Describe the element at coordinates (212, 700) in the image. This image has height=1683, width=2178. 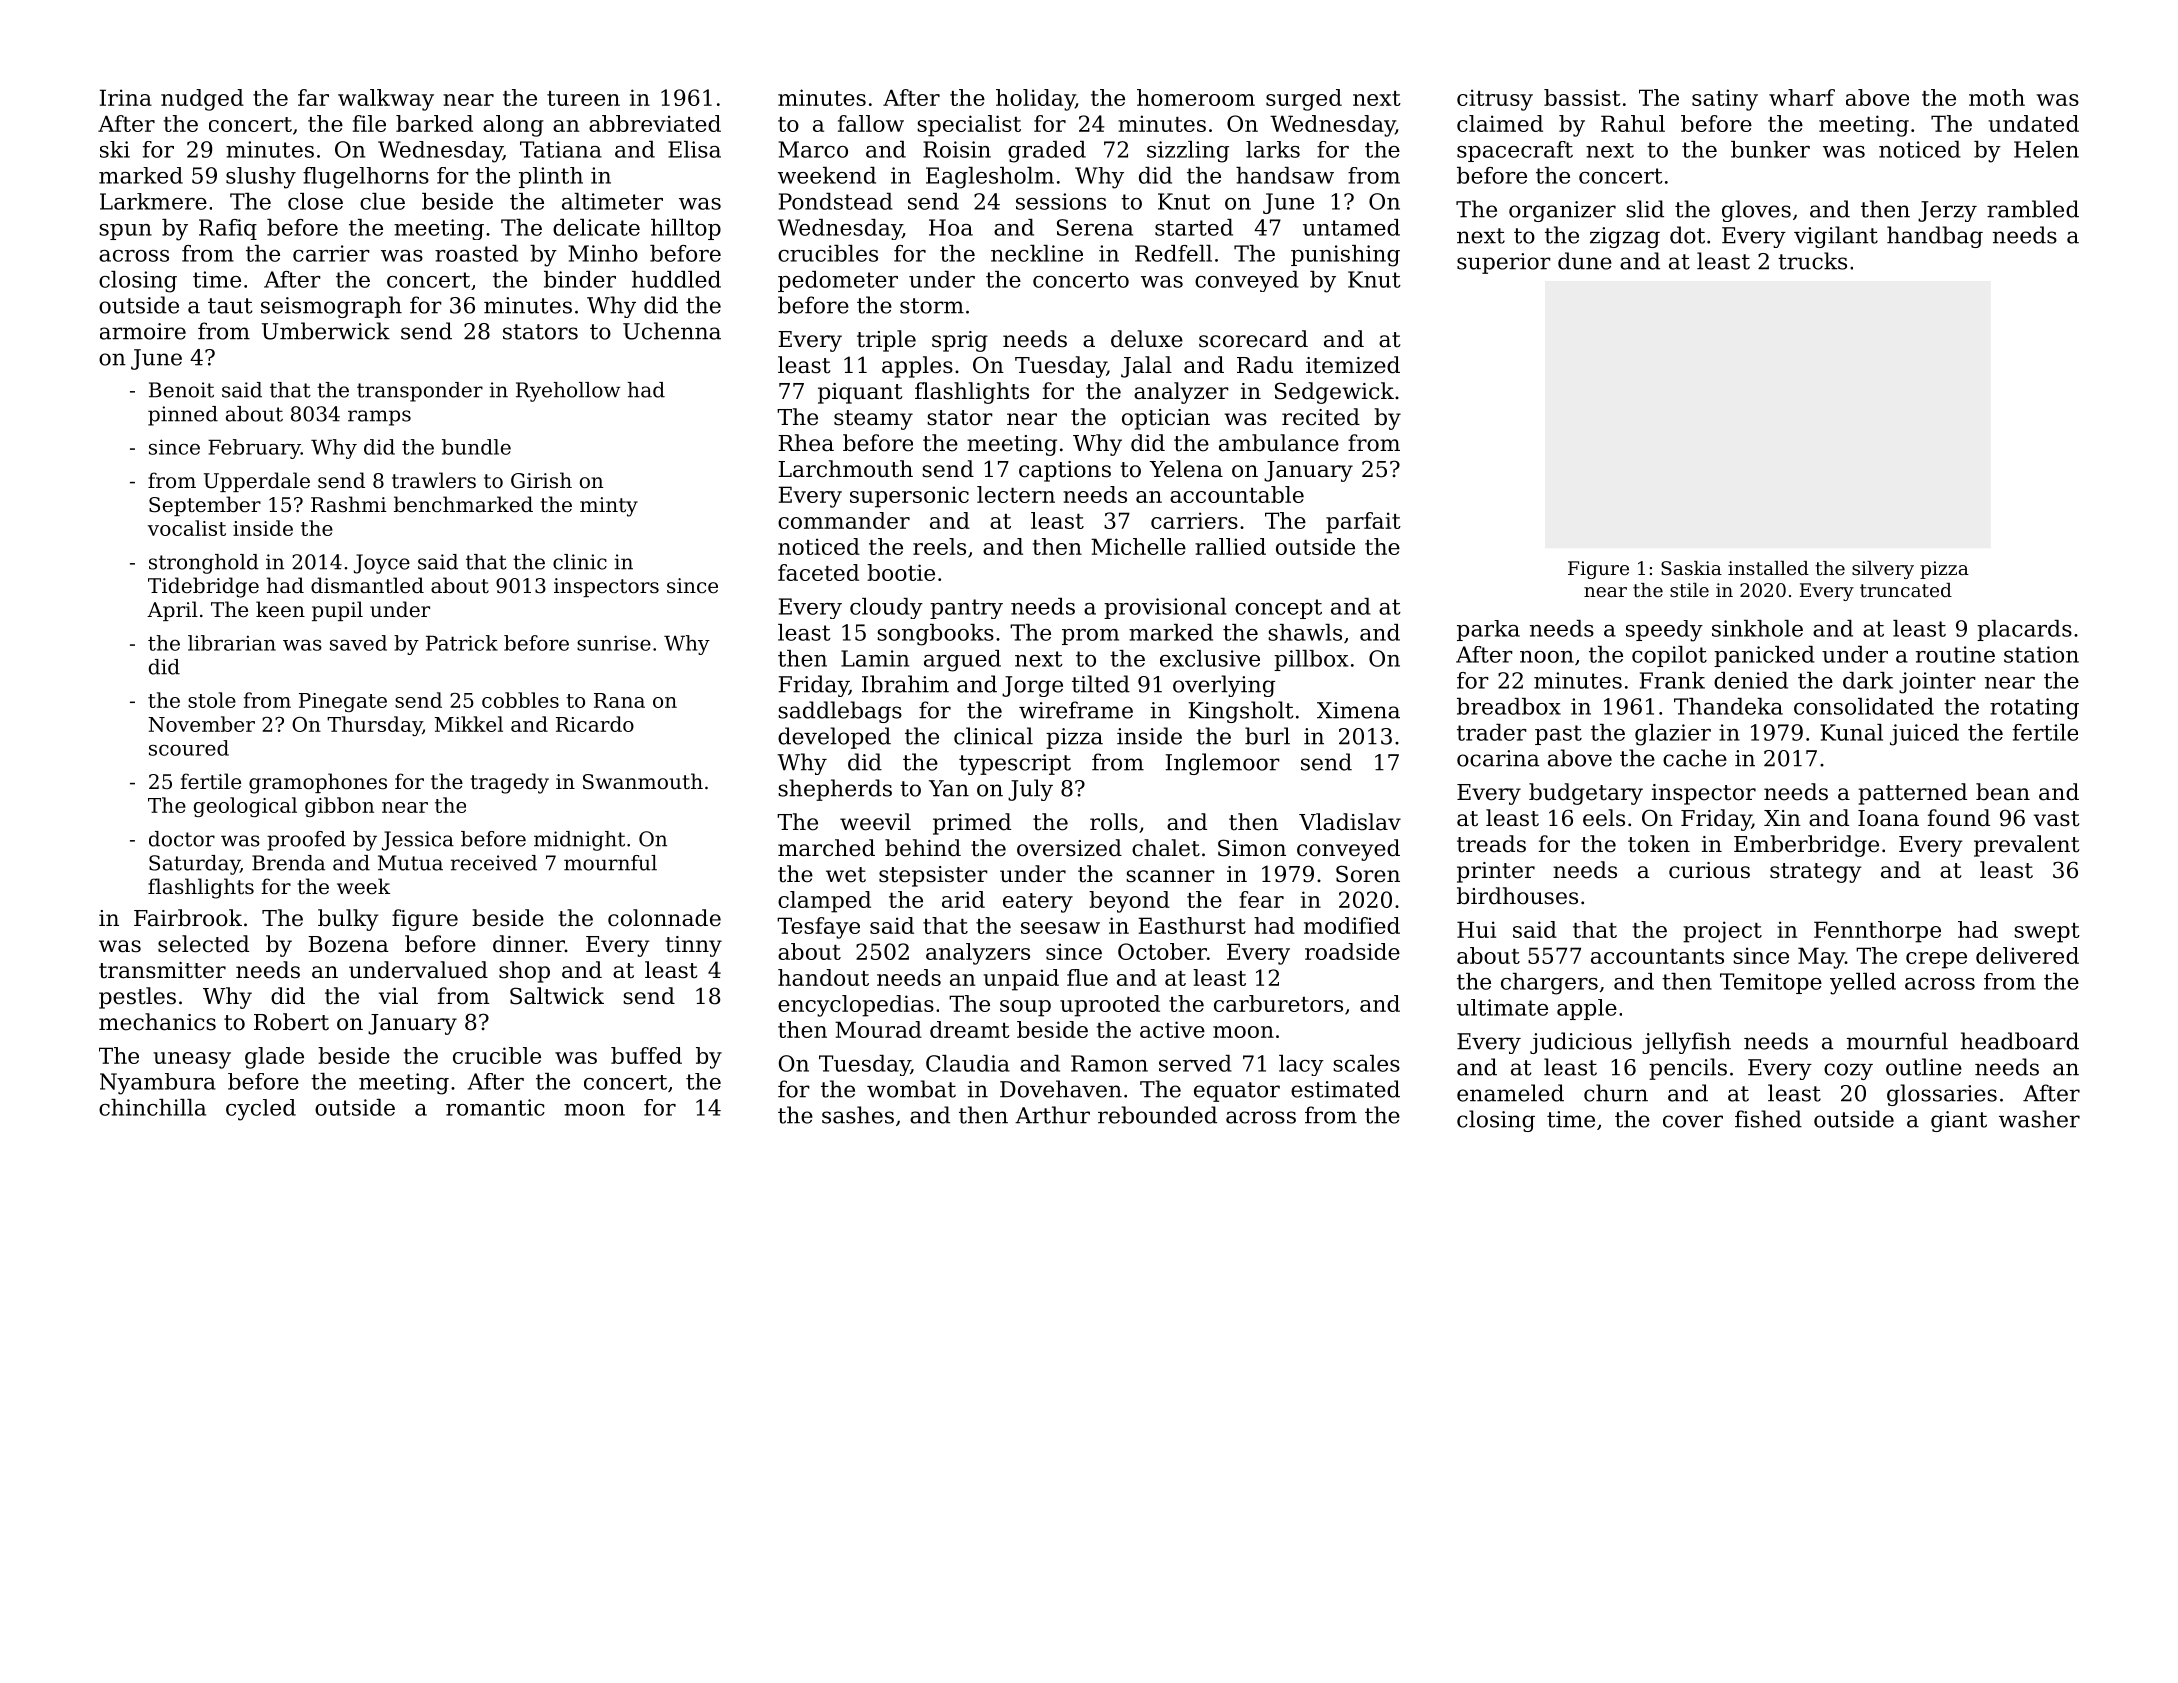
I see `stole` at that location.
